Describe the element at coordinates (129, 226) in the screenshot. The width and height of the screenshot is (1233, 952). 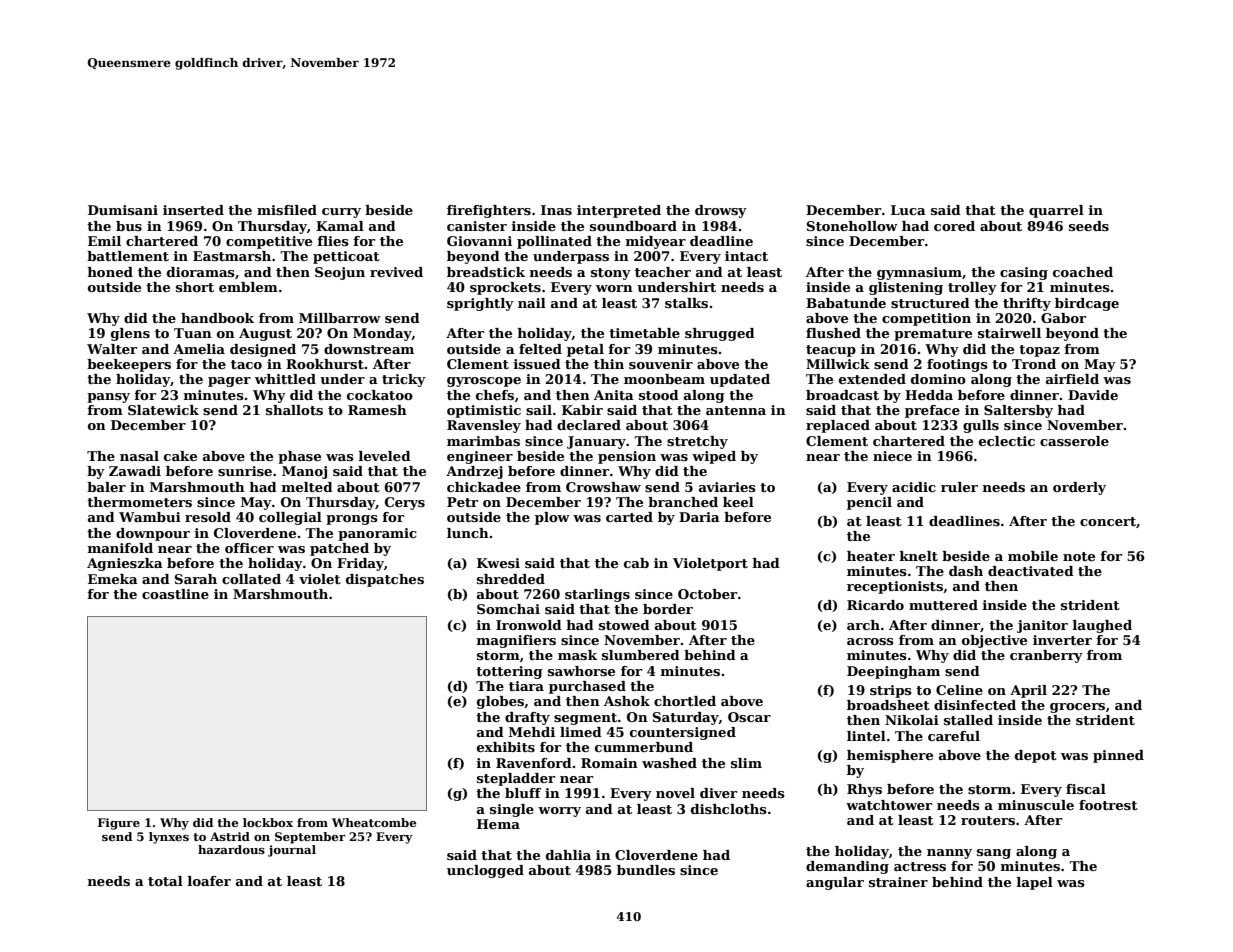
I see `bus` at that location.
